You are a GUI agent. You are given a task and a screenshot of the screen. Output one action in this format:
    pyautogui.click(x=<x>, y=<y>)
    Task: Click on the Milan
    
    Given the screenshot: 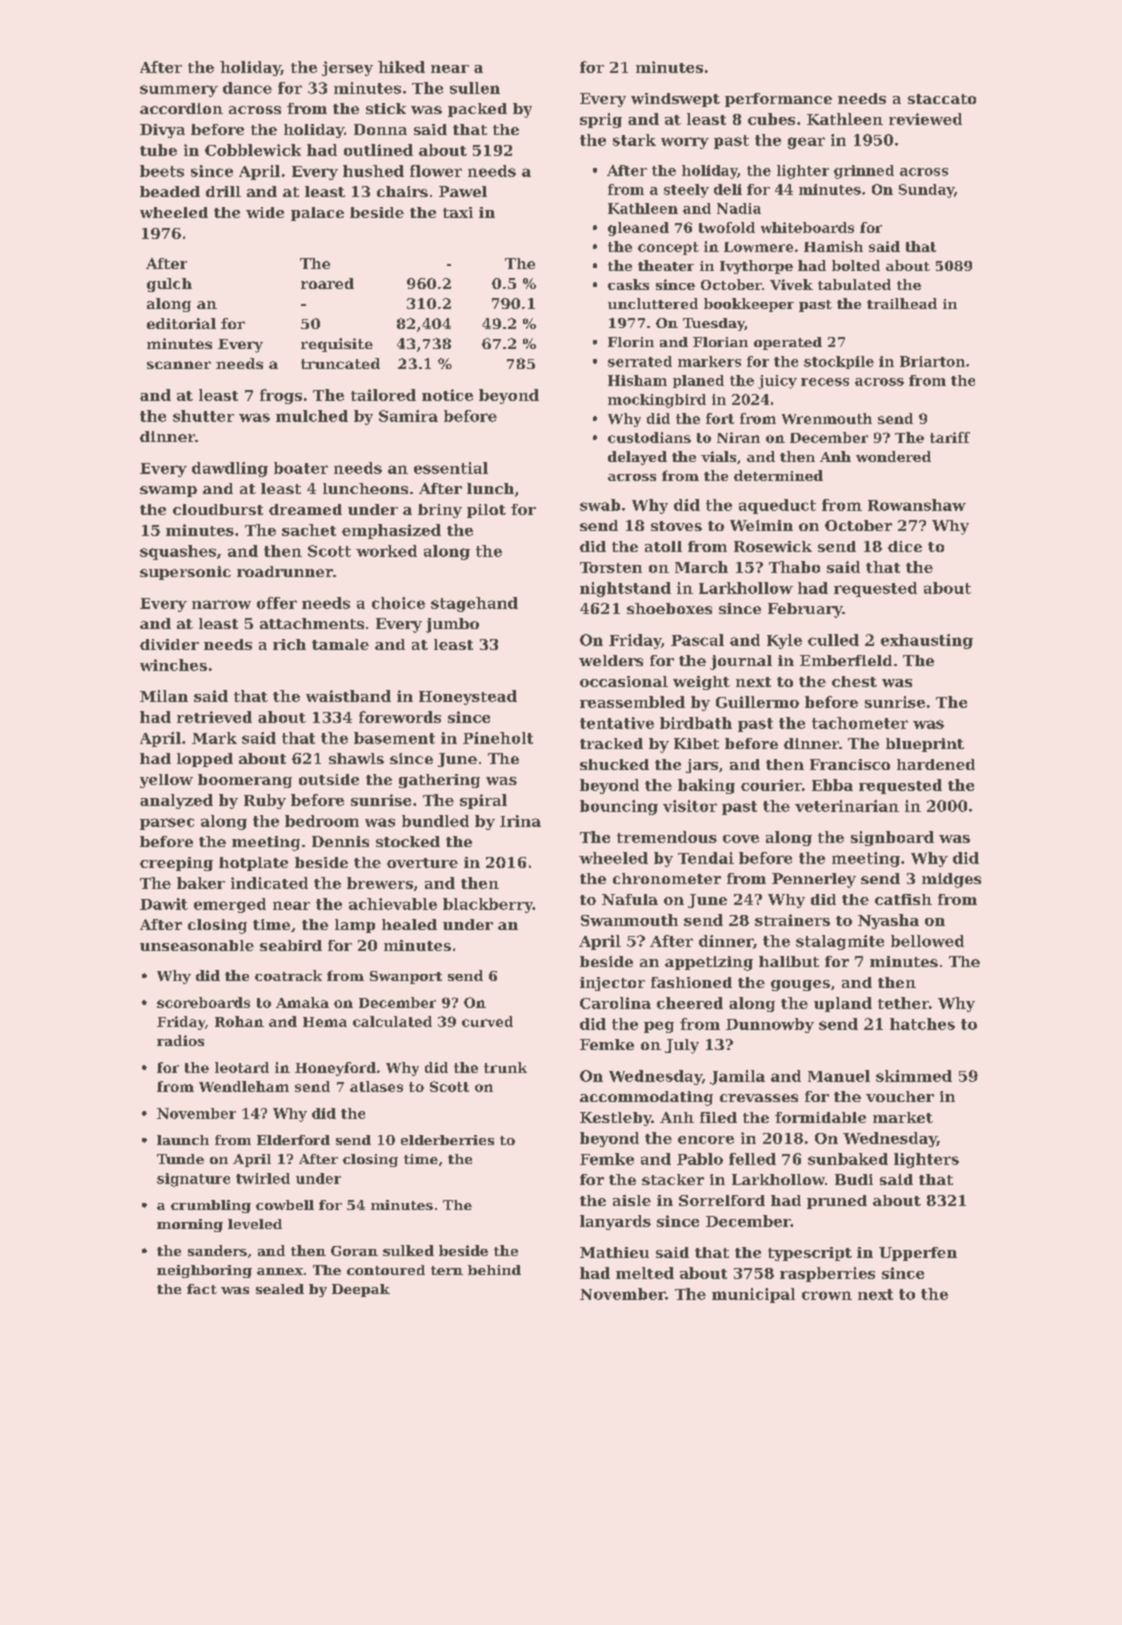 What is the action you would take?
    pyautogui.click(x=164, y=696)
